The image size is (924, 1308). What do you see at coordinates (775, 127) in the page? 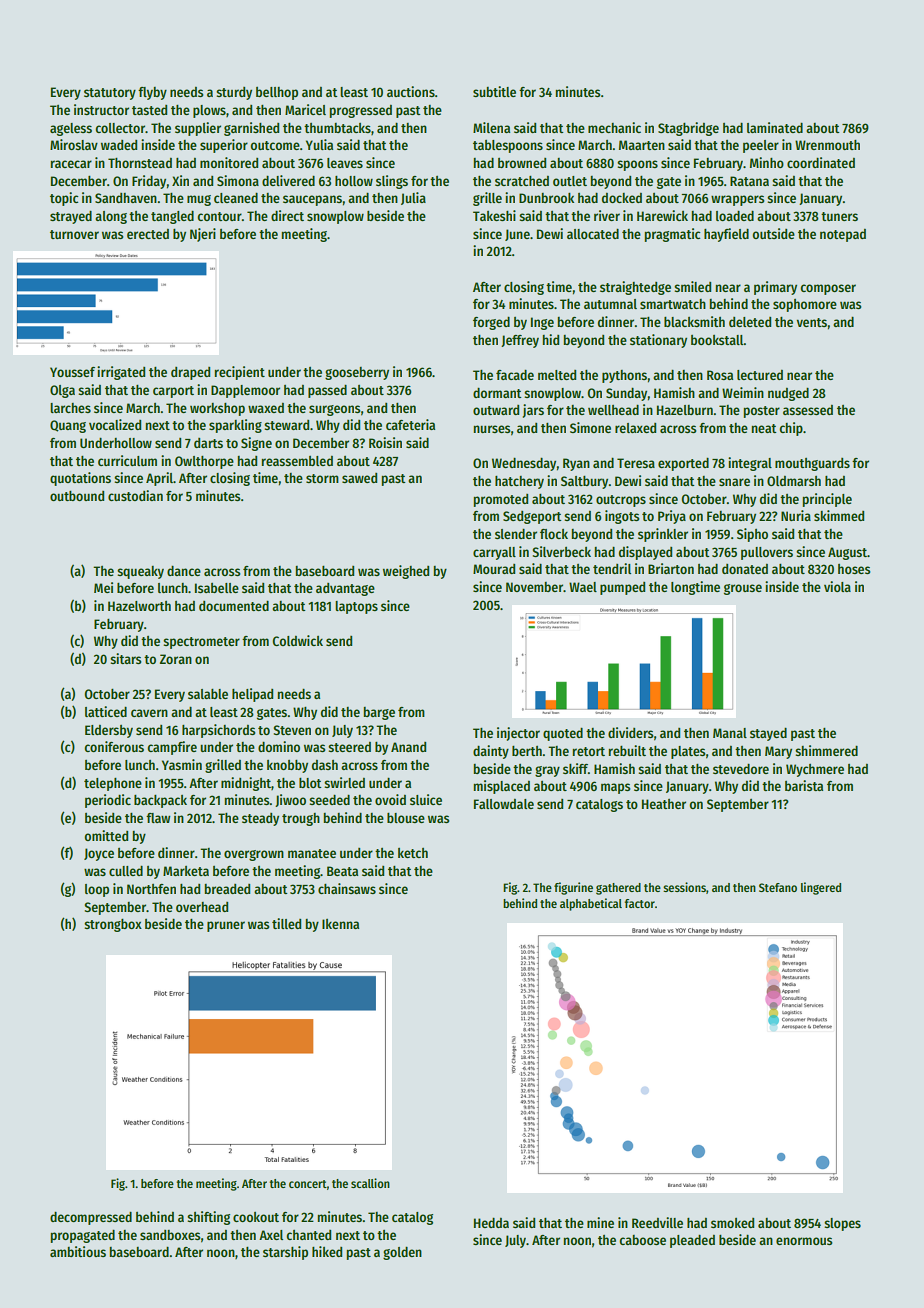
I see `laminated` at bounding box center [775, 127].
